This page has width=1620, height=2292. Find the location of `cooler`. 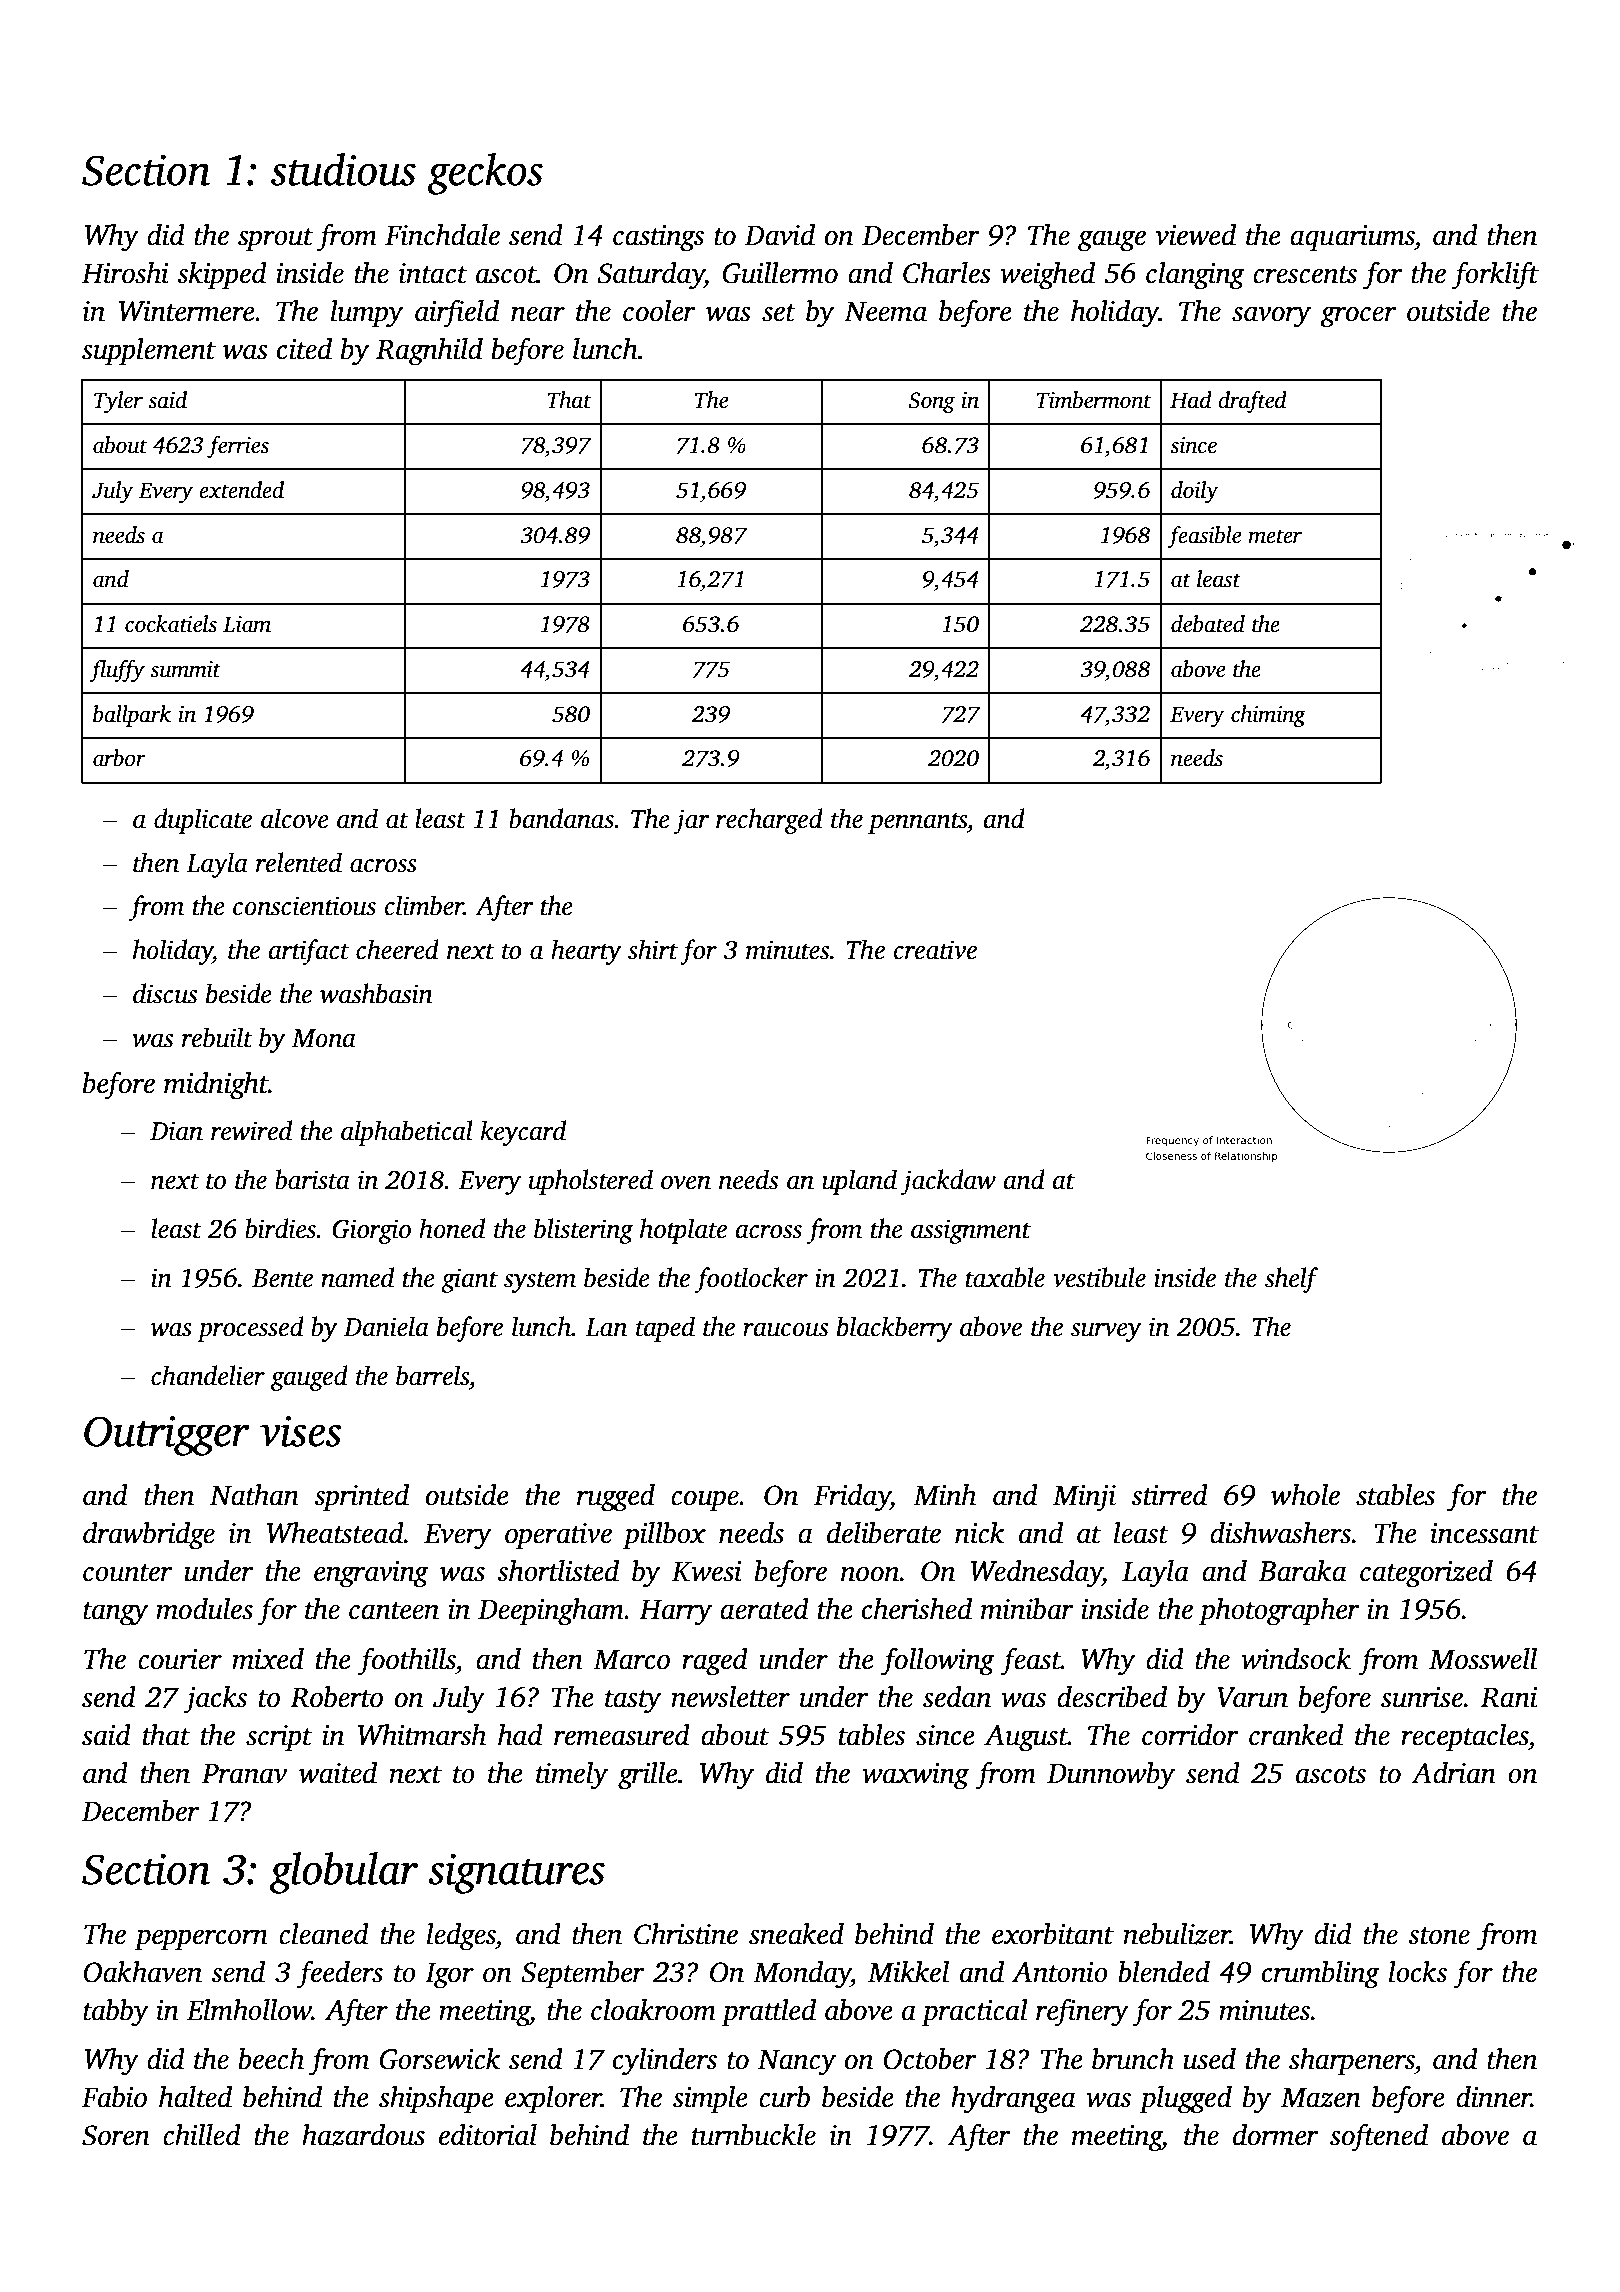

cooler is located at coordinates (659, 311).
